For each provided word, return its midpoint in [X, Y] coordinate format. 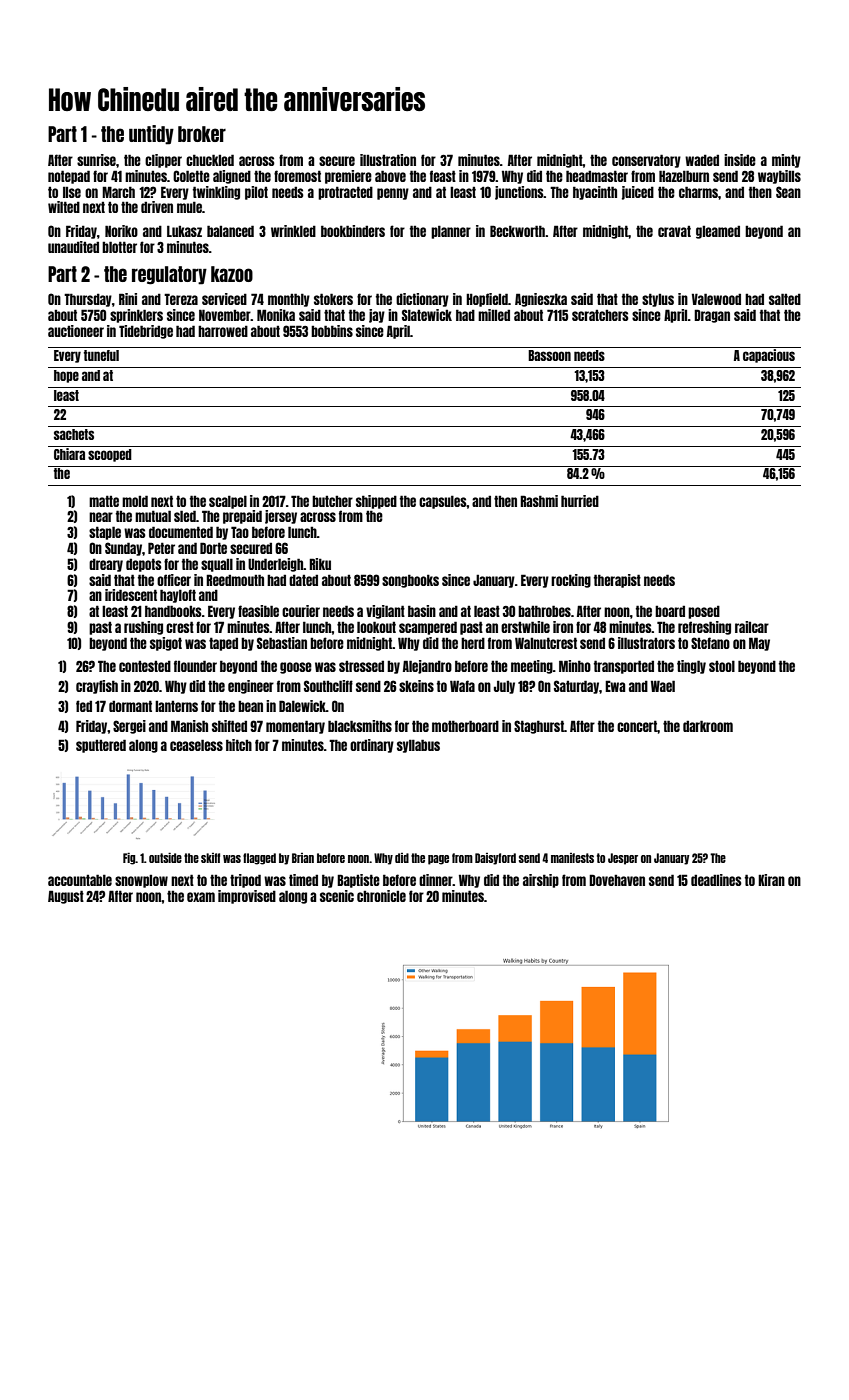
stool [722, 666]
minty [786, 161]
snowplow [141, 881]
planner [451, 232]
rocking [571, 581]
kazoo [232, 274]
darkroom [708, 726]
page [438, 860]
